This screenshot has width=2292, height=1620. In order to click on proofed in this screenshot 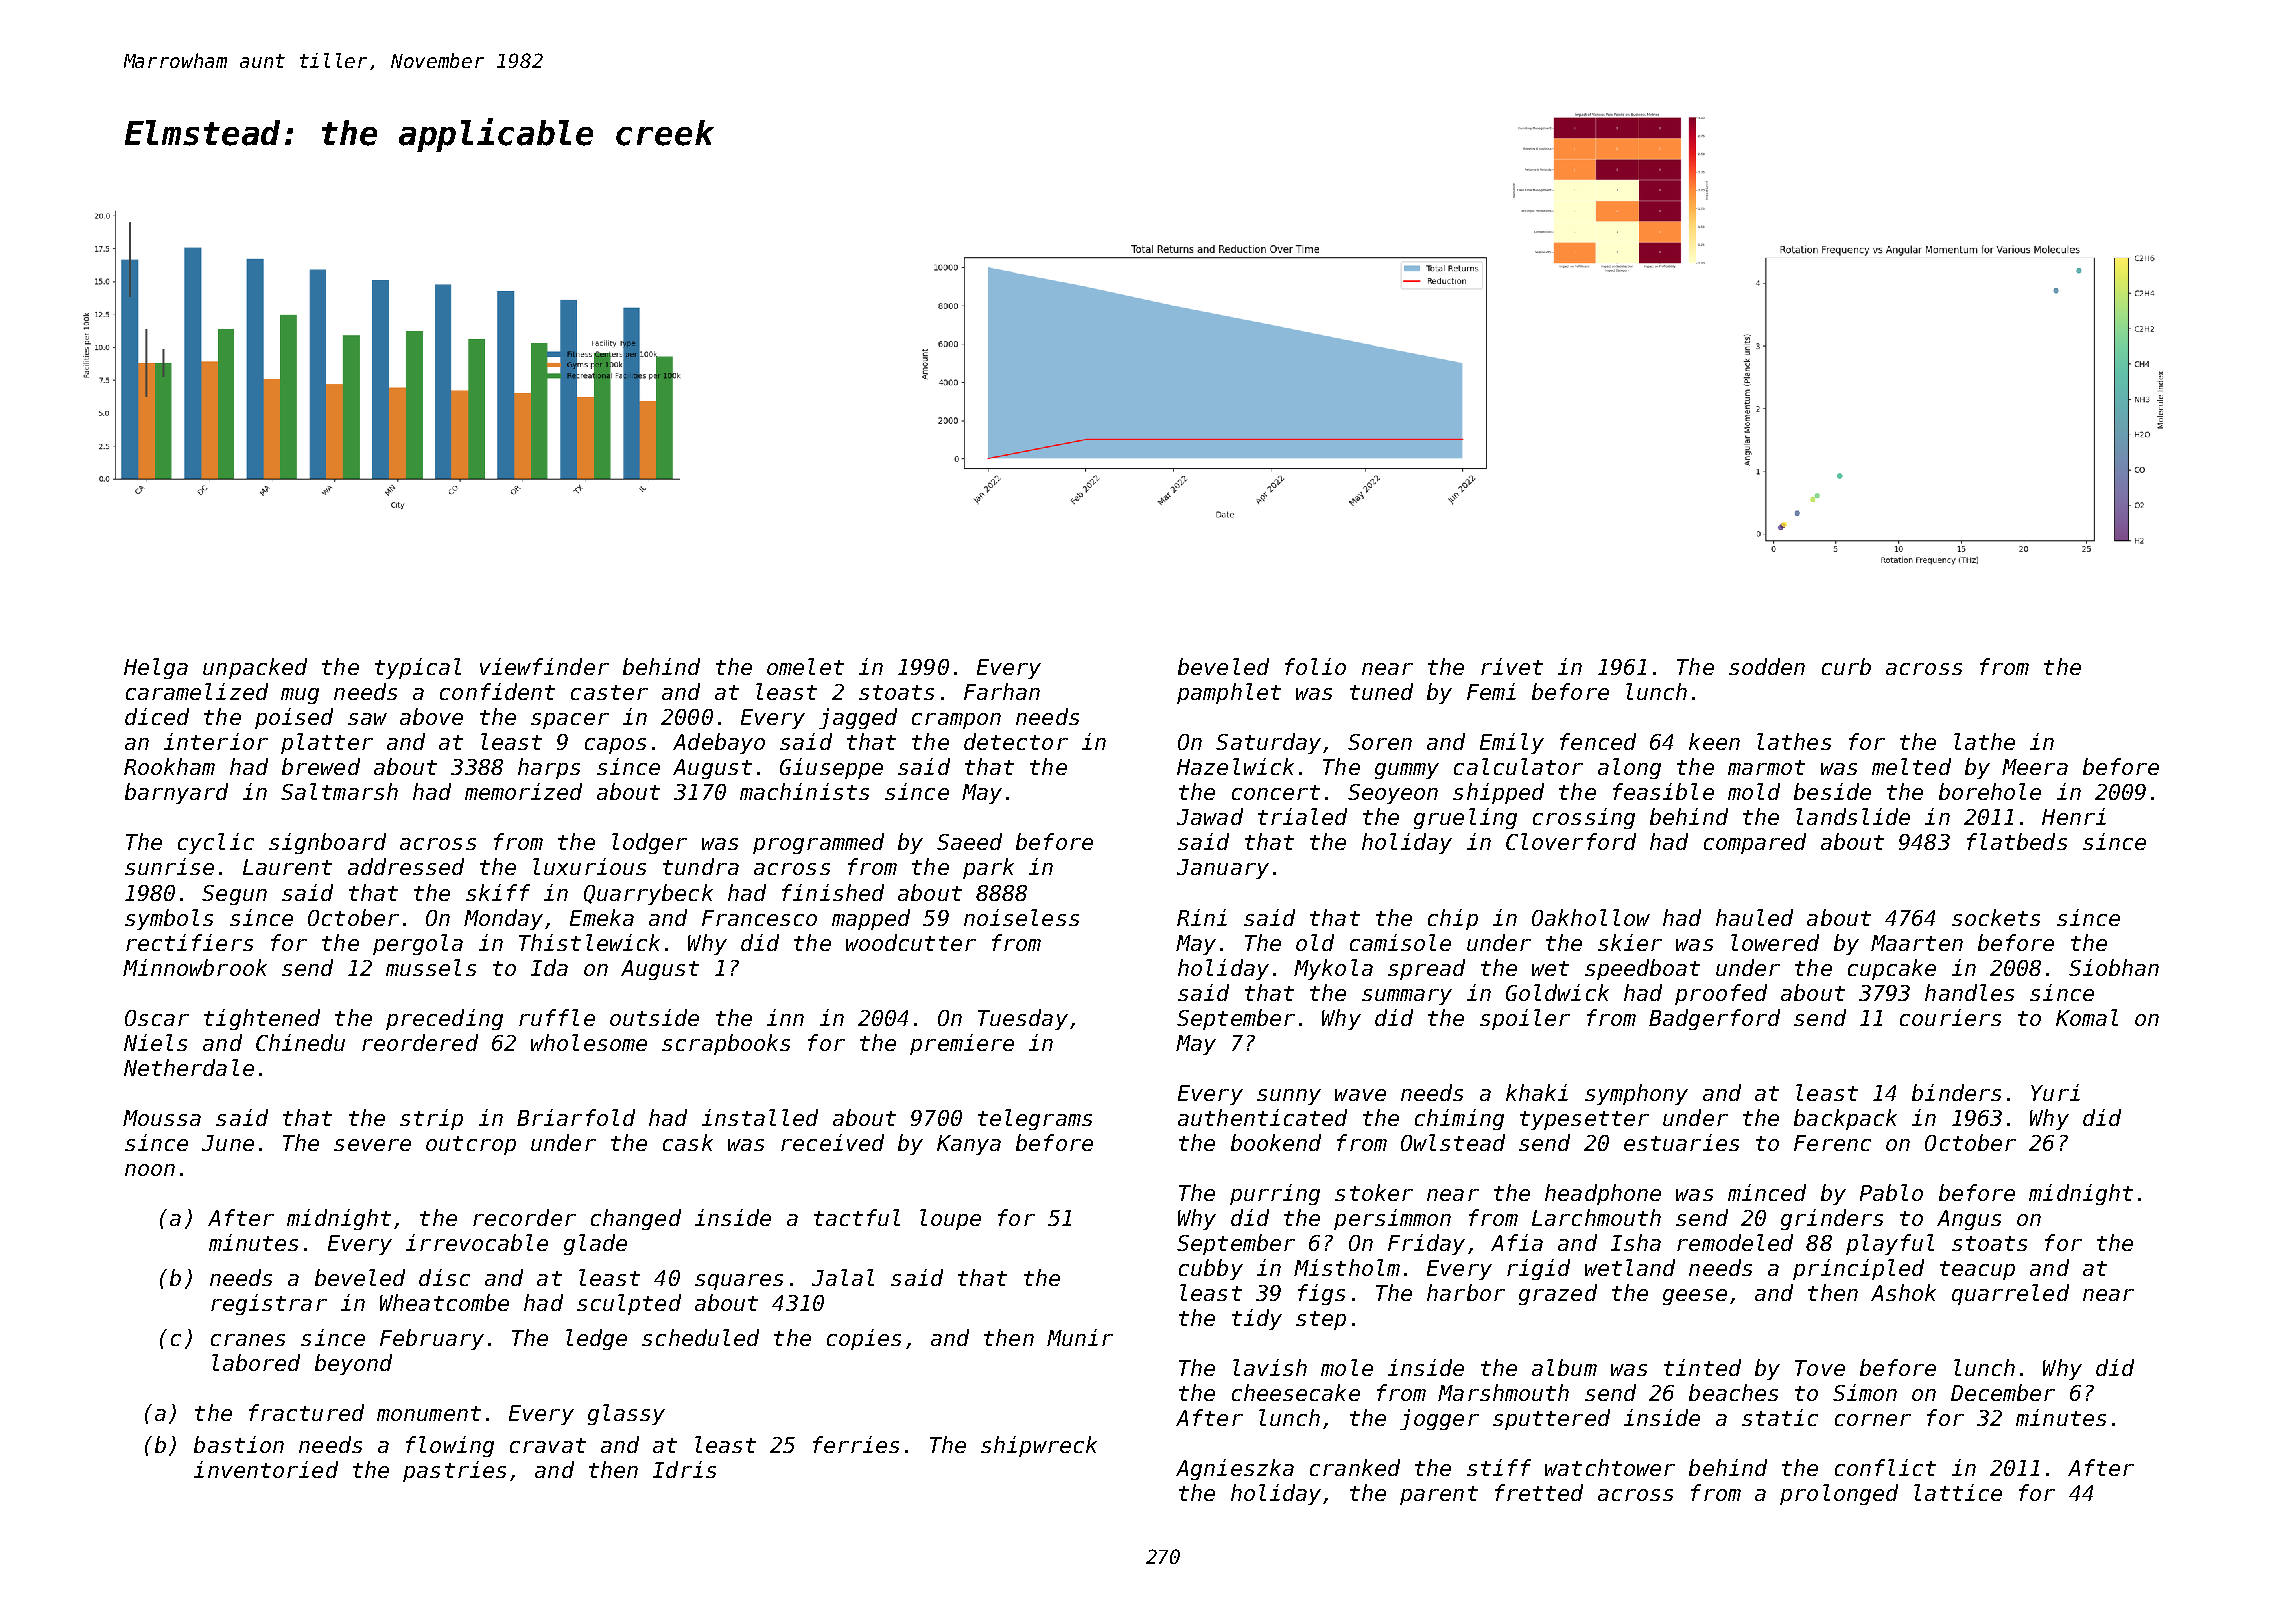, I will do `click(1721, 994)`.
